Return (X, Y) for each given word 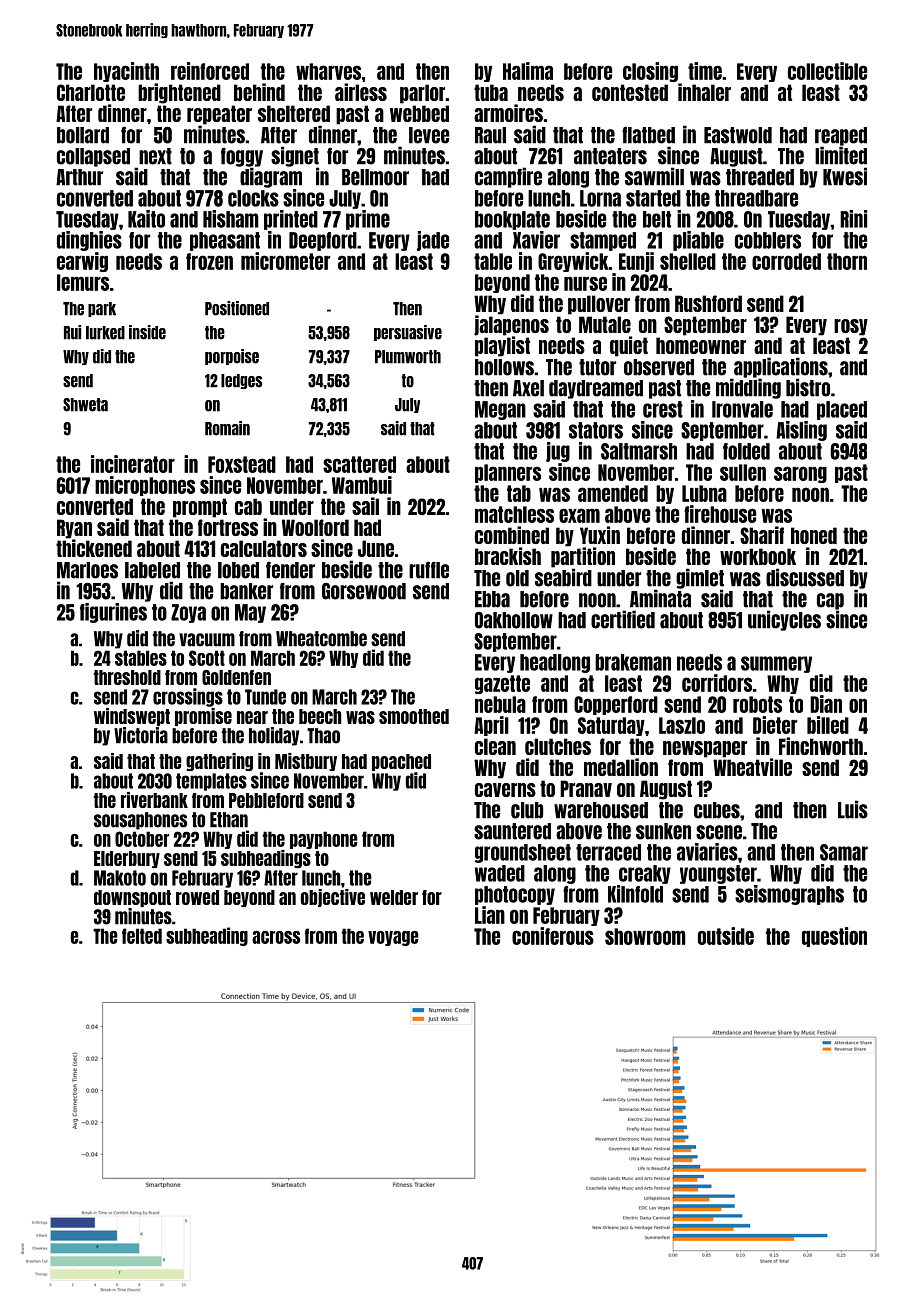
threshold (127, 677)
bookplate (512, 220)
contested (630, 92)
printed (291, 220)
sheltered (294, 113)
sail (365, 506)
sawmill (654, 176)
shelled (688, 261)
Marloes (87, 570)
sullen (743, 472)
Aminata (660, 598)
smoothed (414, 716)
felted (142, 936)
